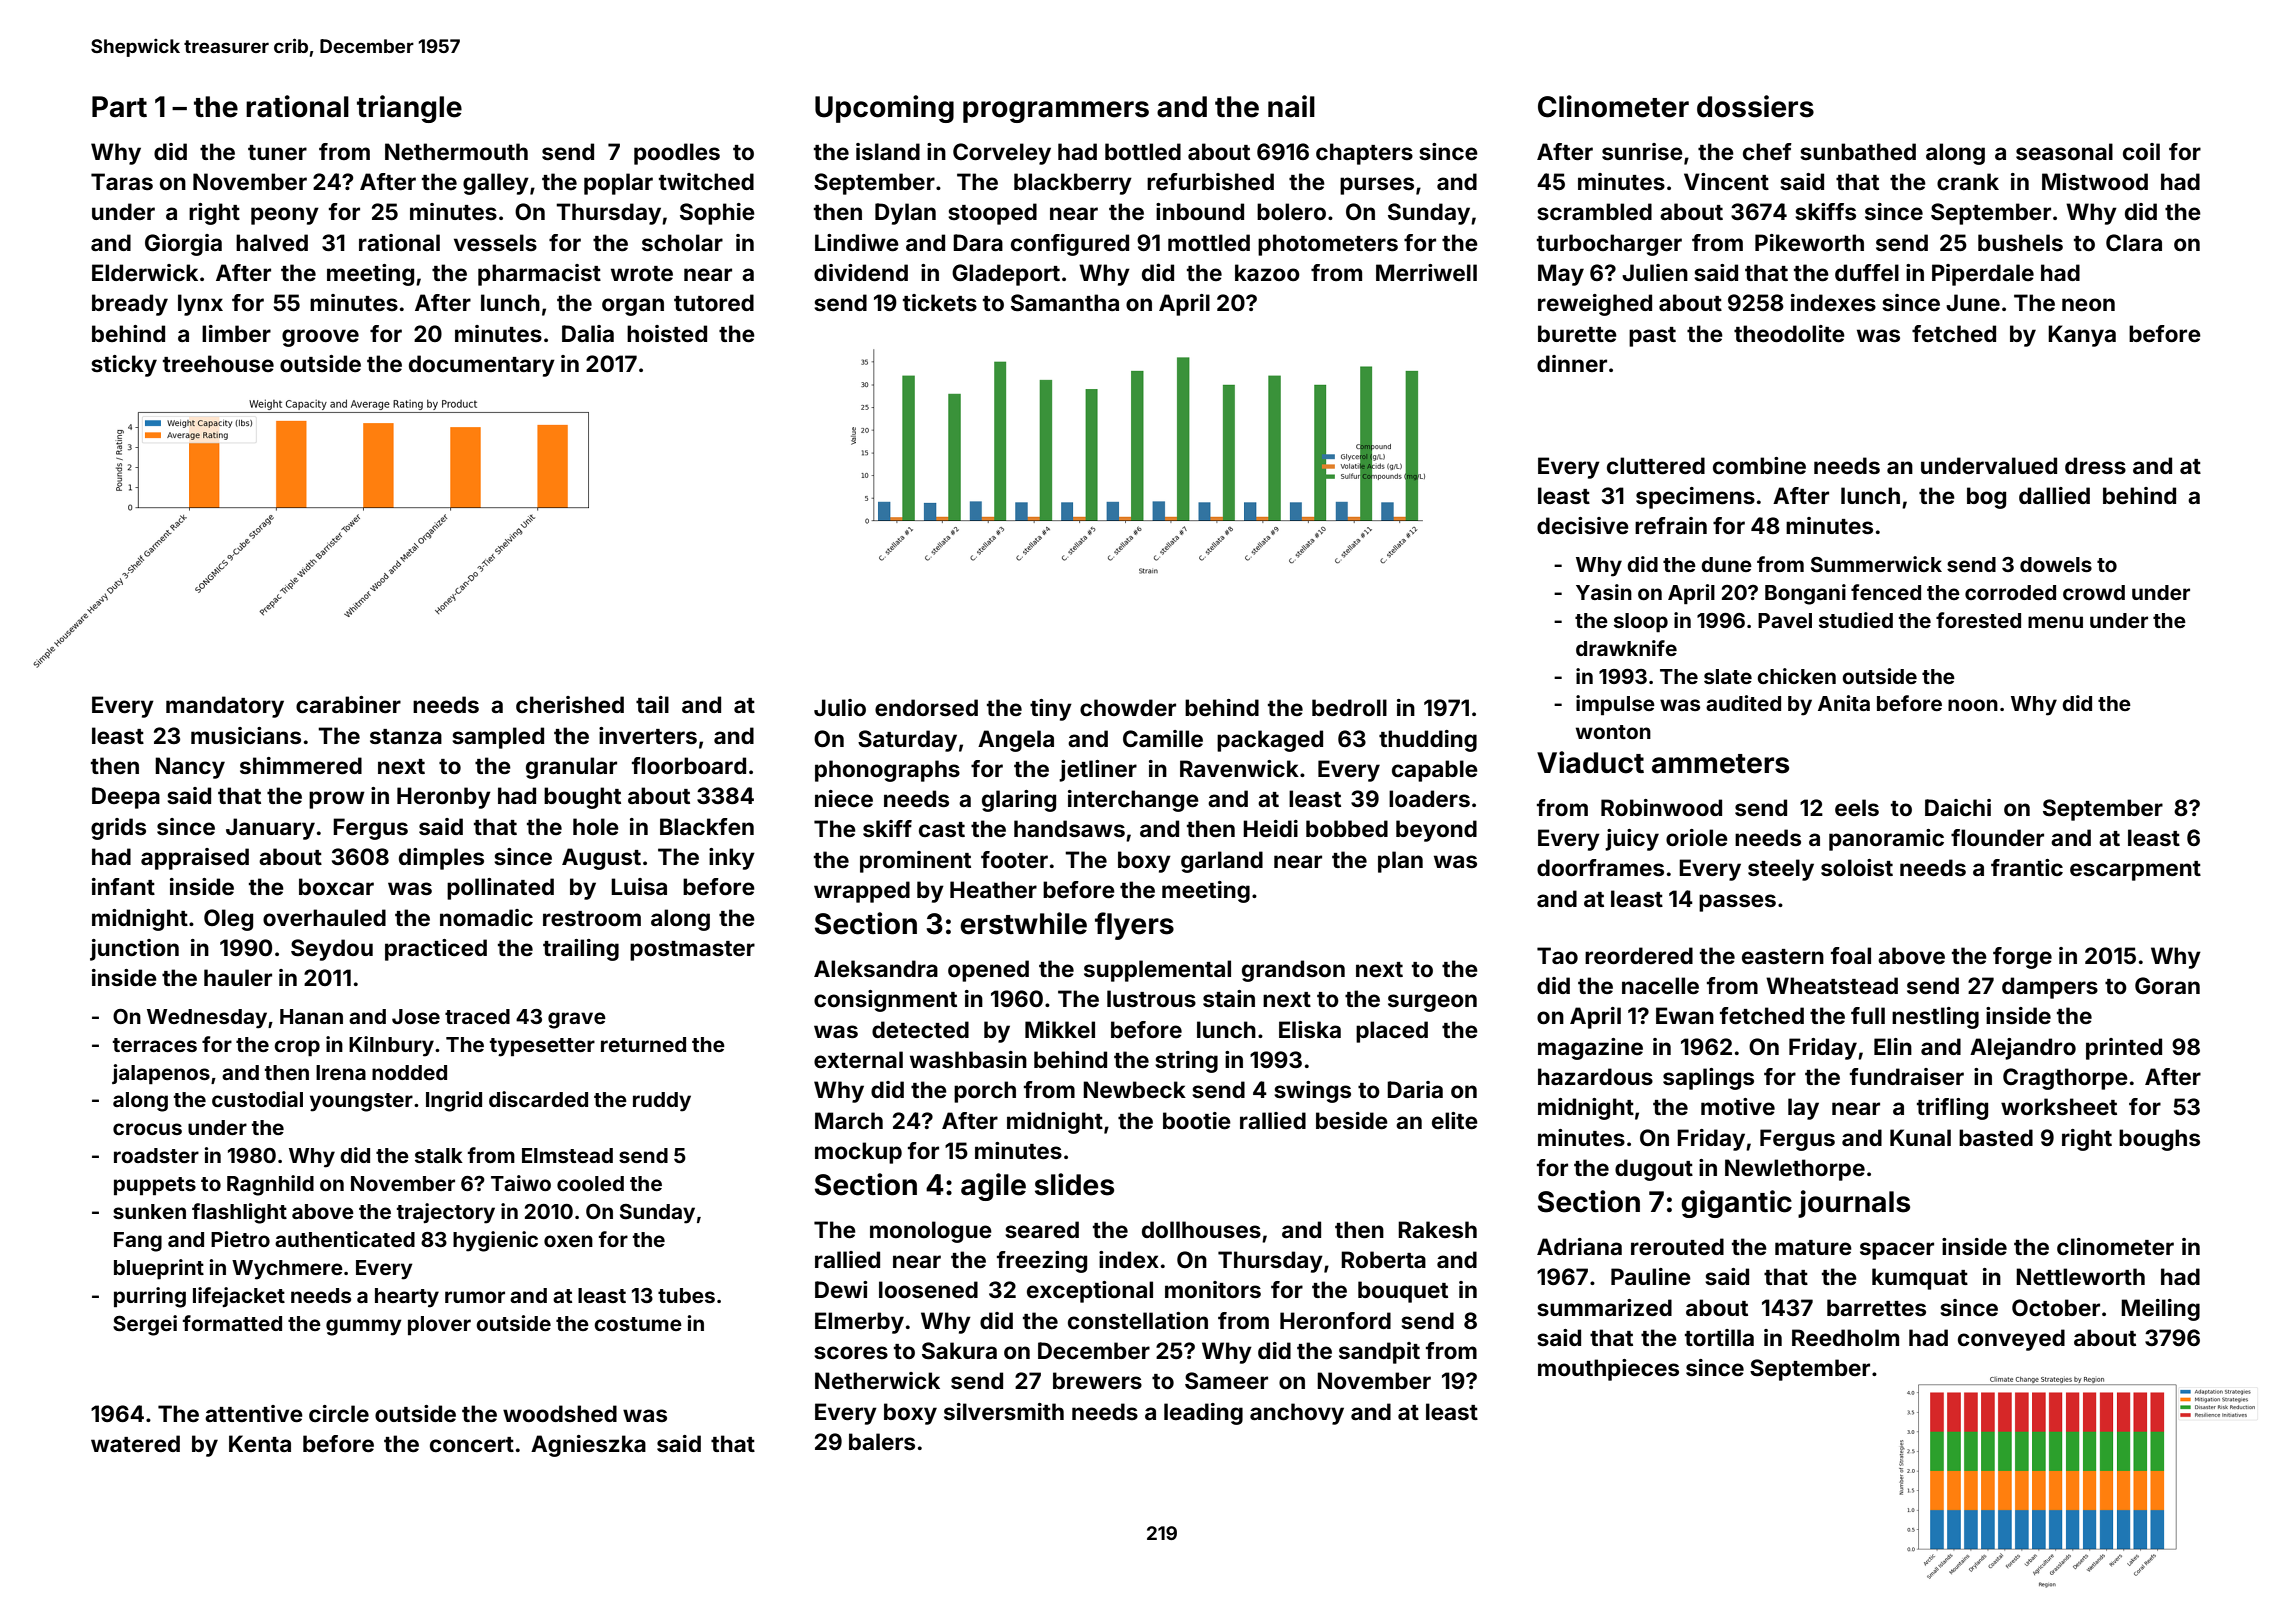  I want to click on combine, so click(1759, 465).
